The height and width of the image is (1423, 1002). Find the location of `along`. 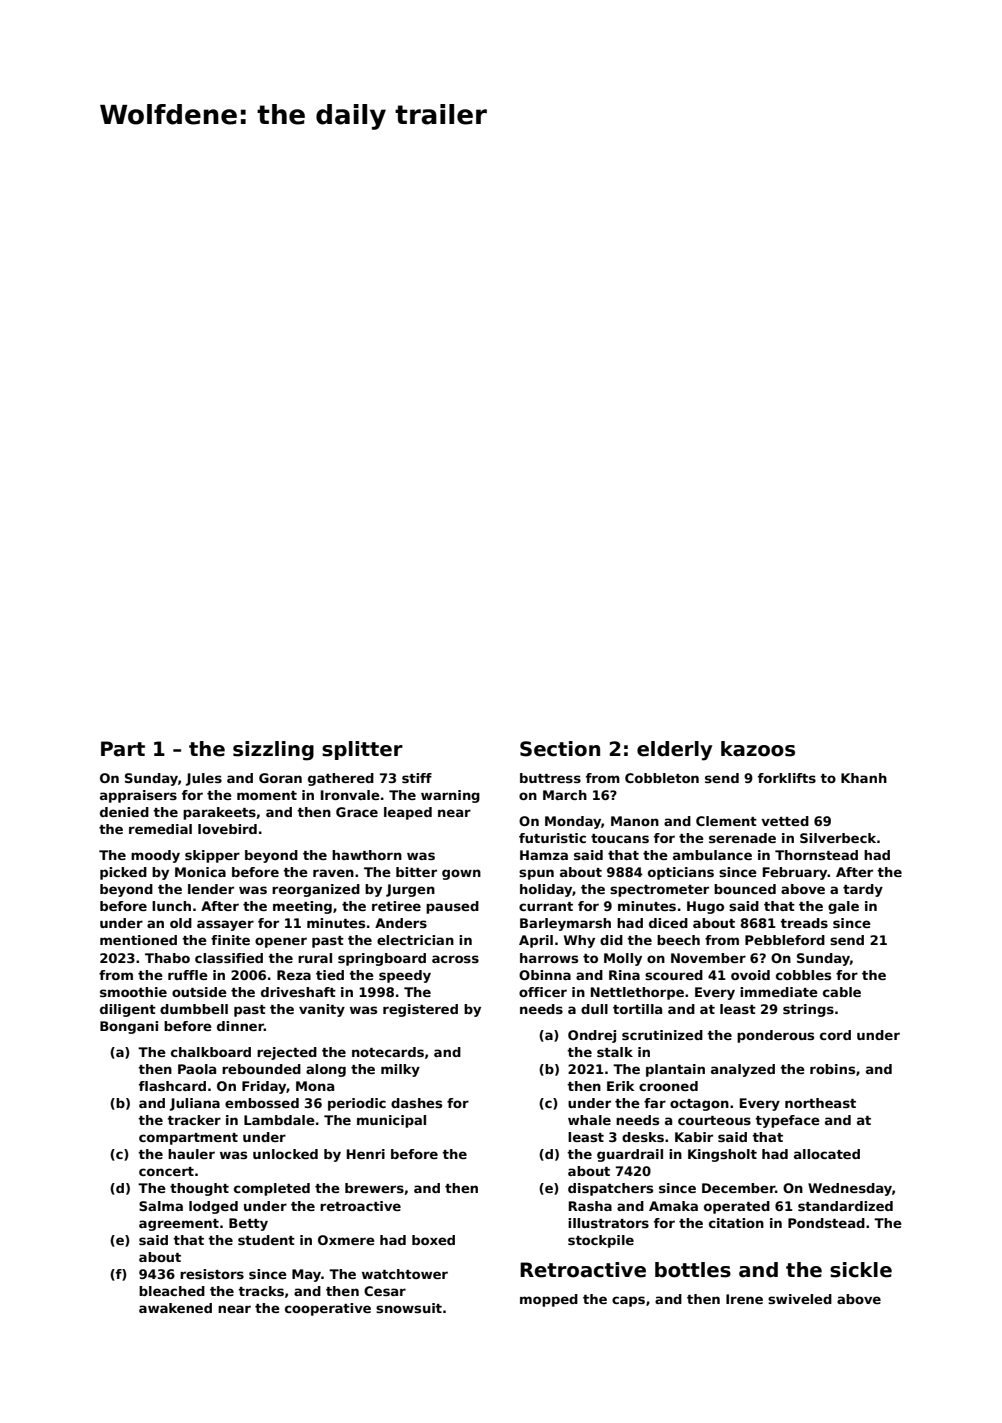

along is located at coordinates (326, 1070).
